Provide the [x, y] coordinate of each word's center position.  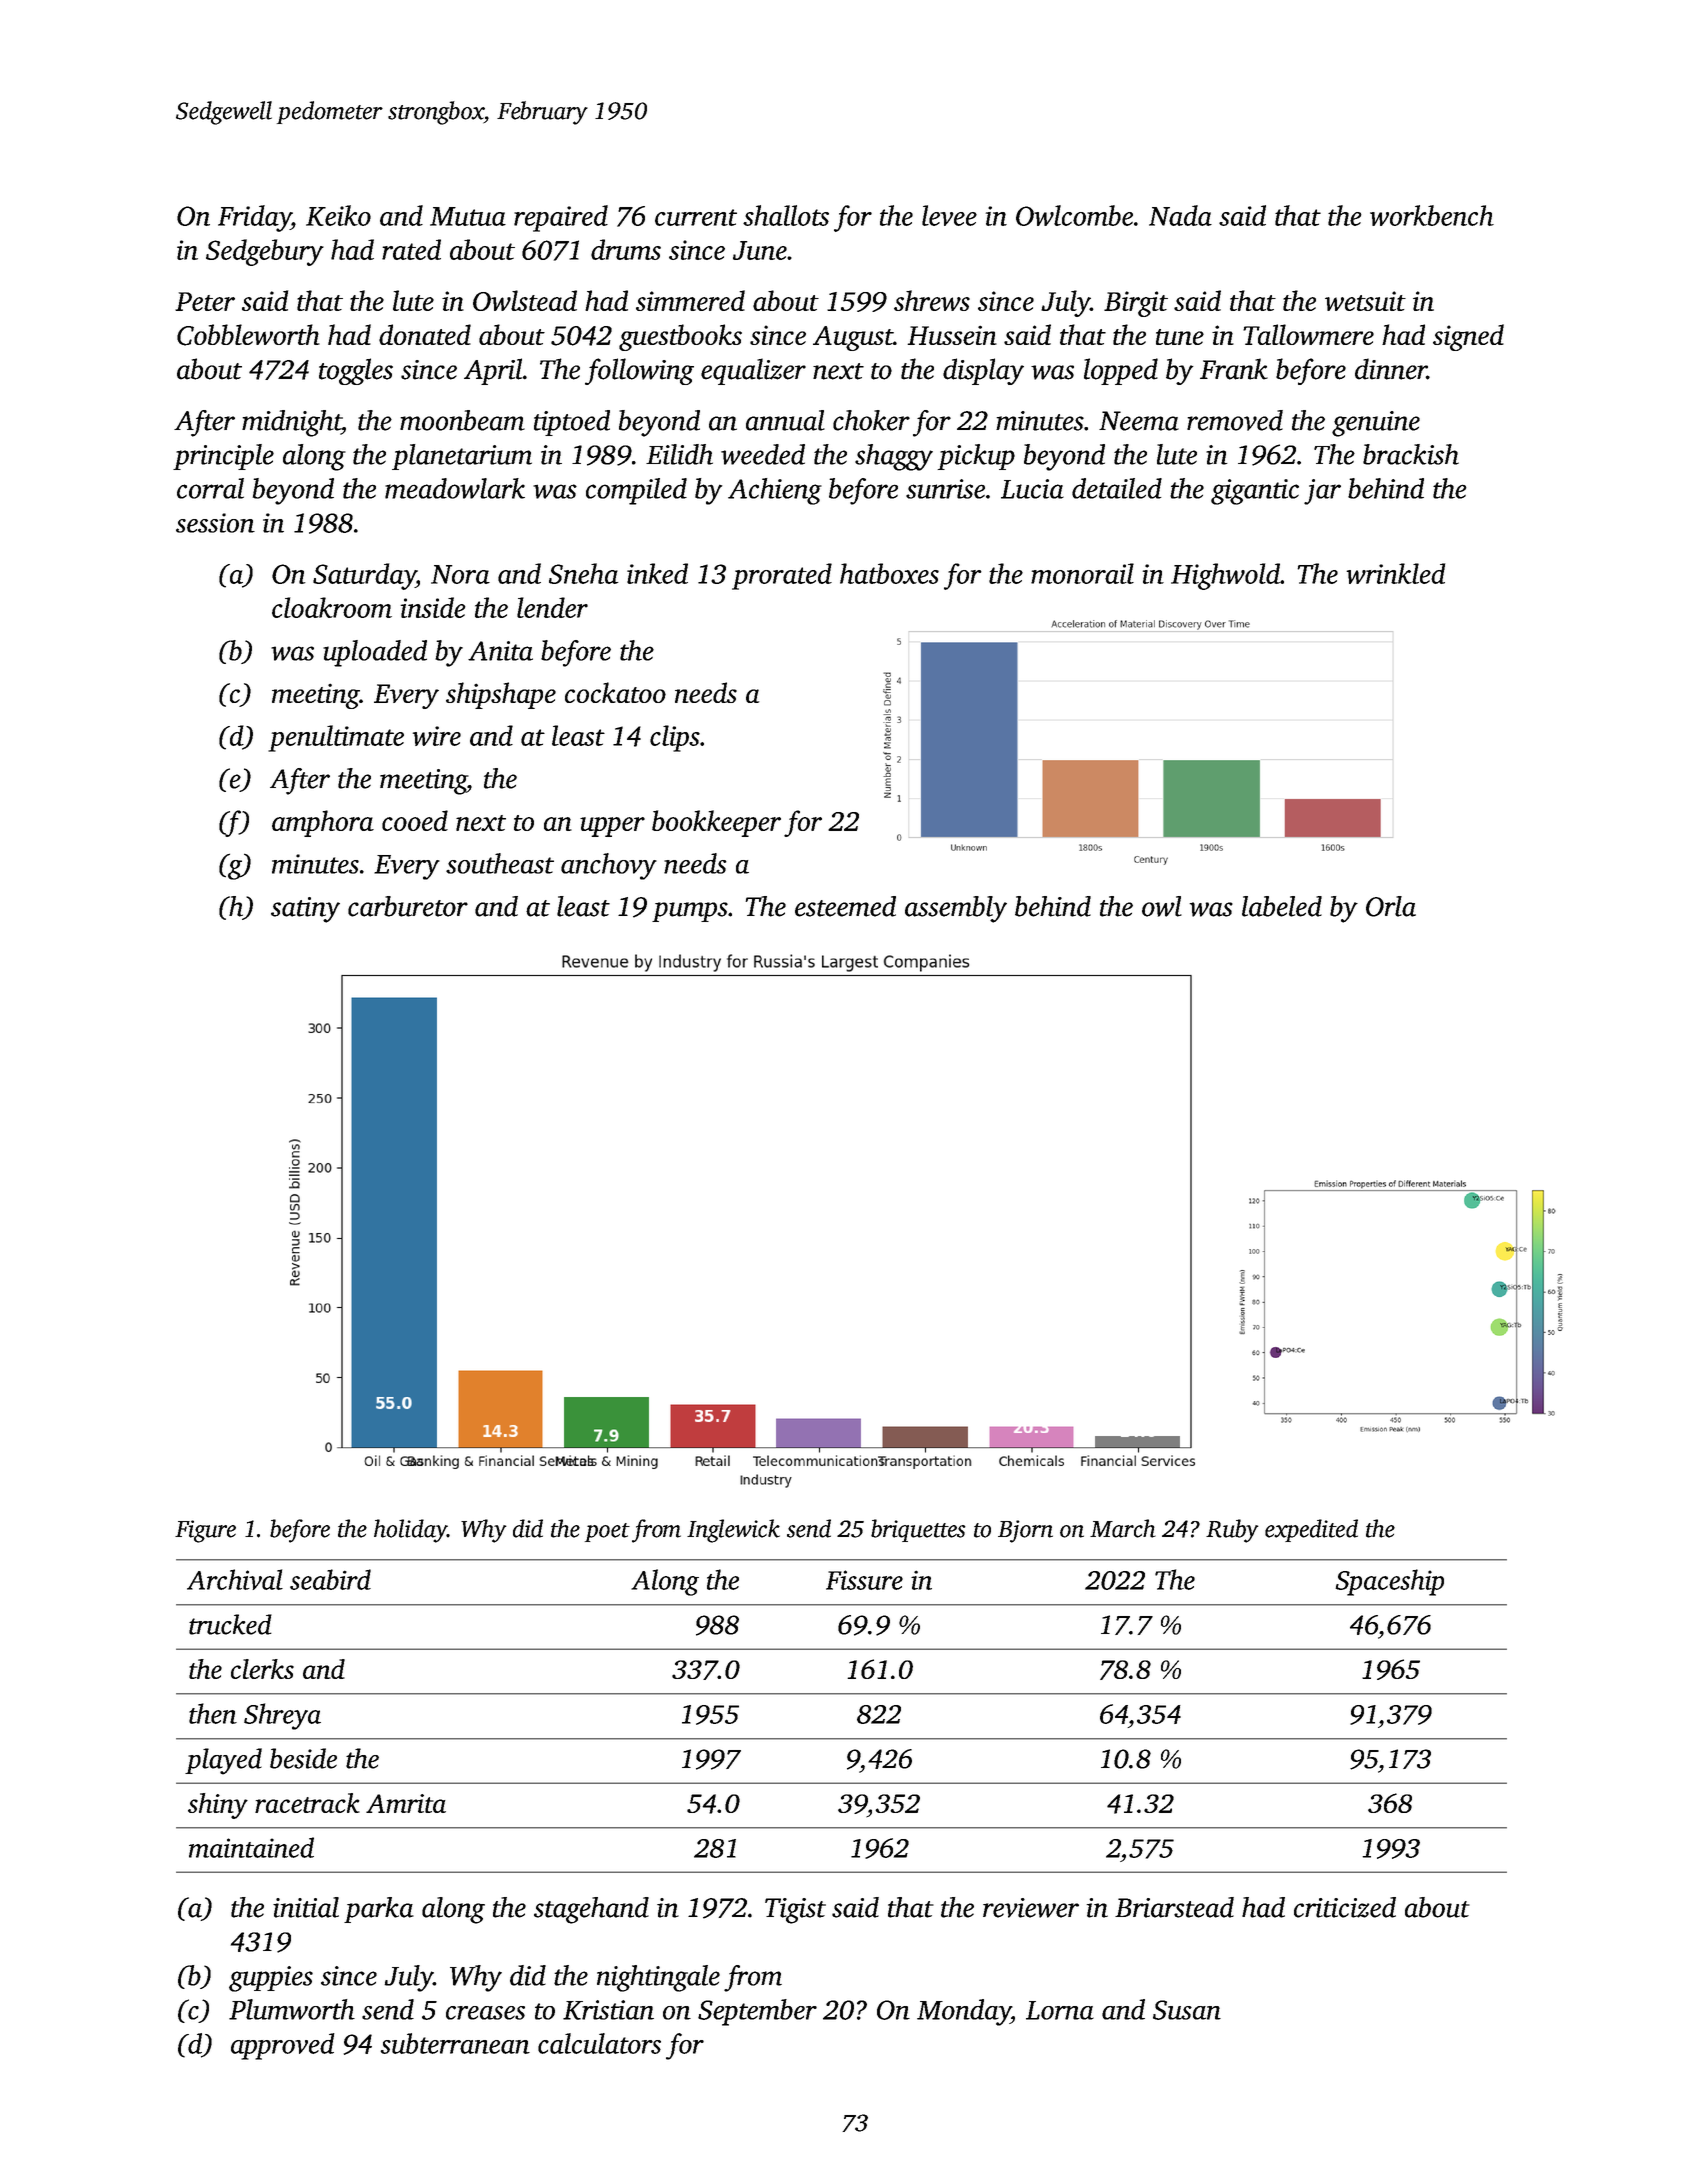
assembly [956, 909]
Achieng [775, 491]
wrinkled [1395, 573]
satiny [305, 910]
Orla [1391, 906]
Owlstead [525, 300]
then [213, 1713]
